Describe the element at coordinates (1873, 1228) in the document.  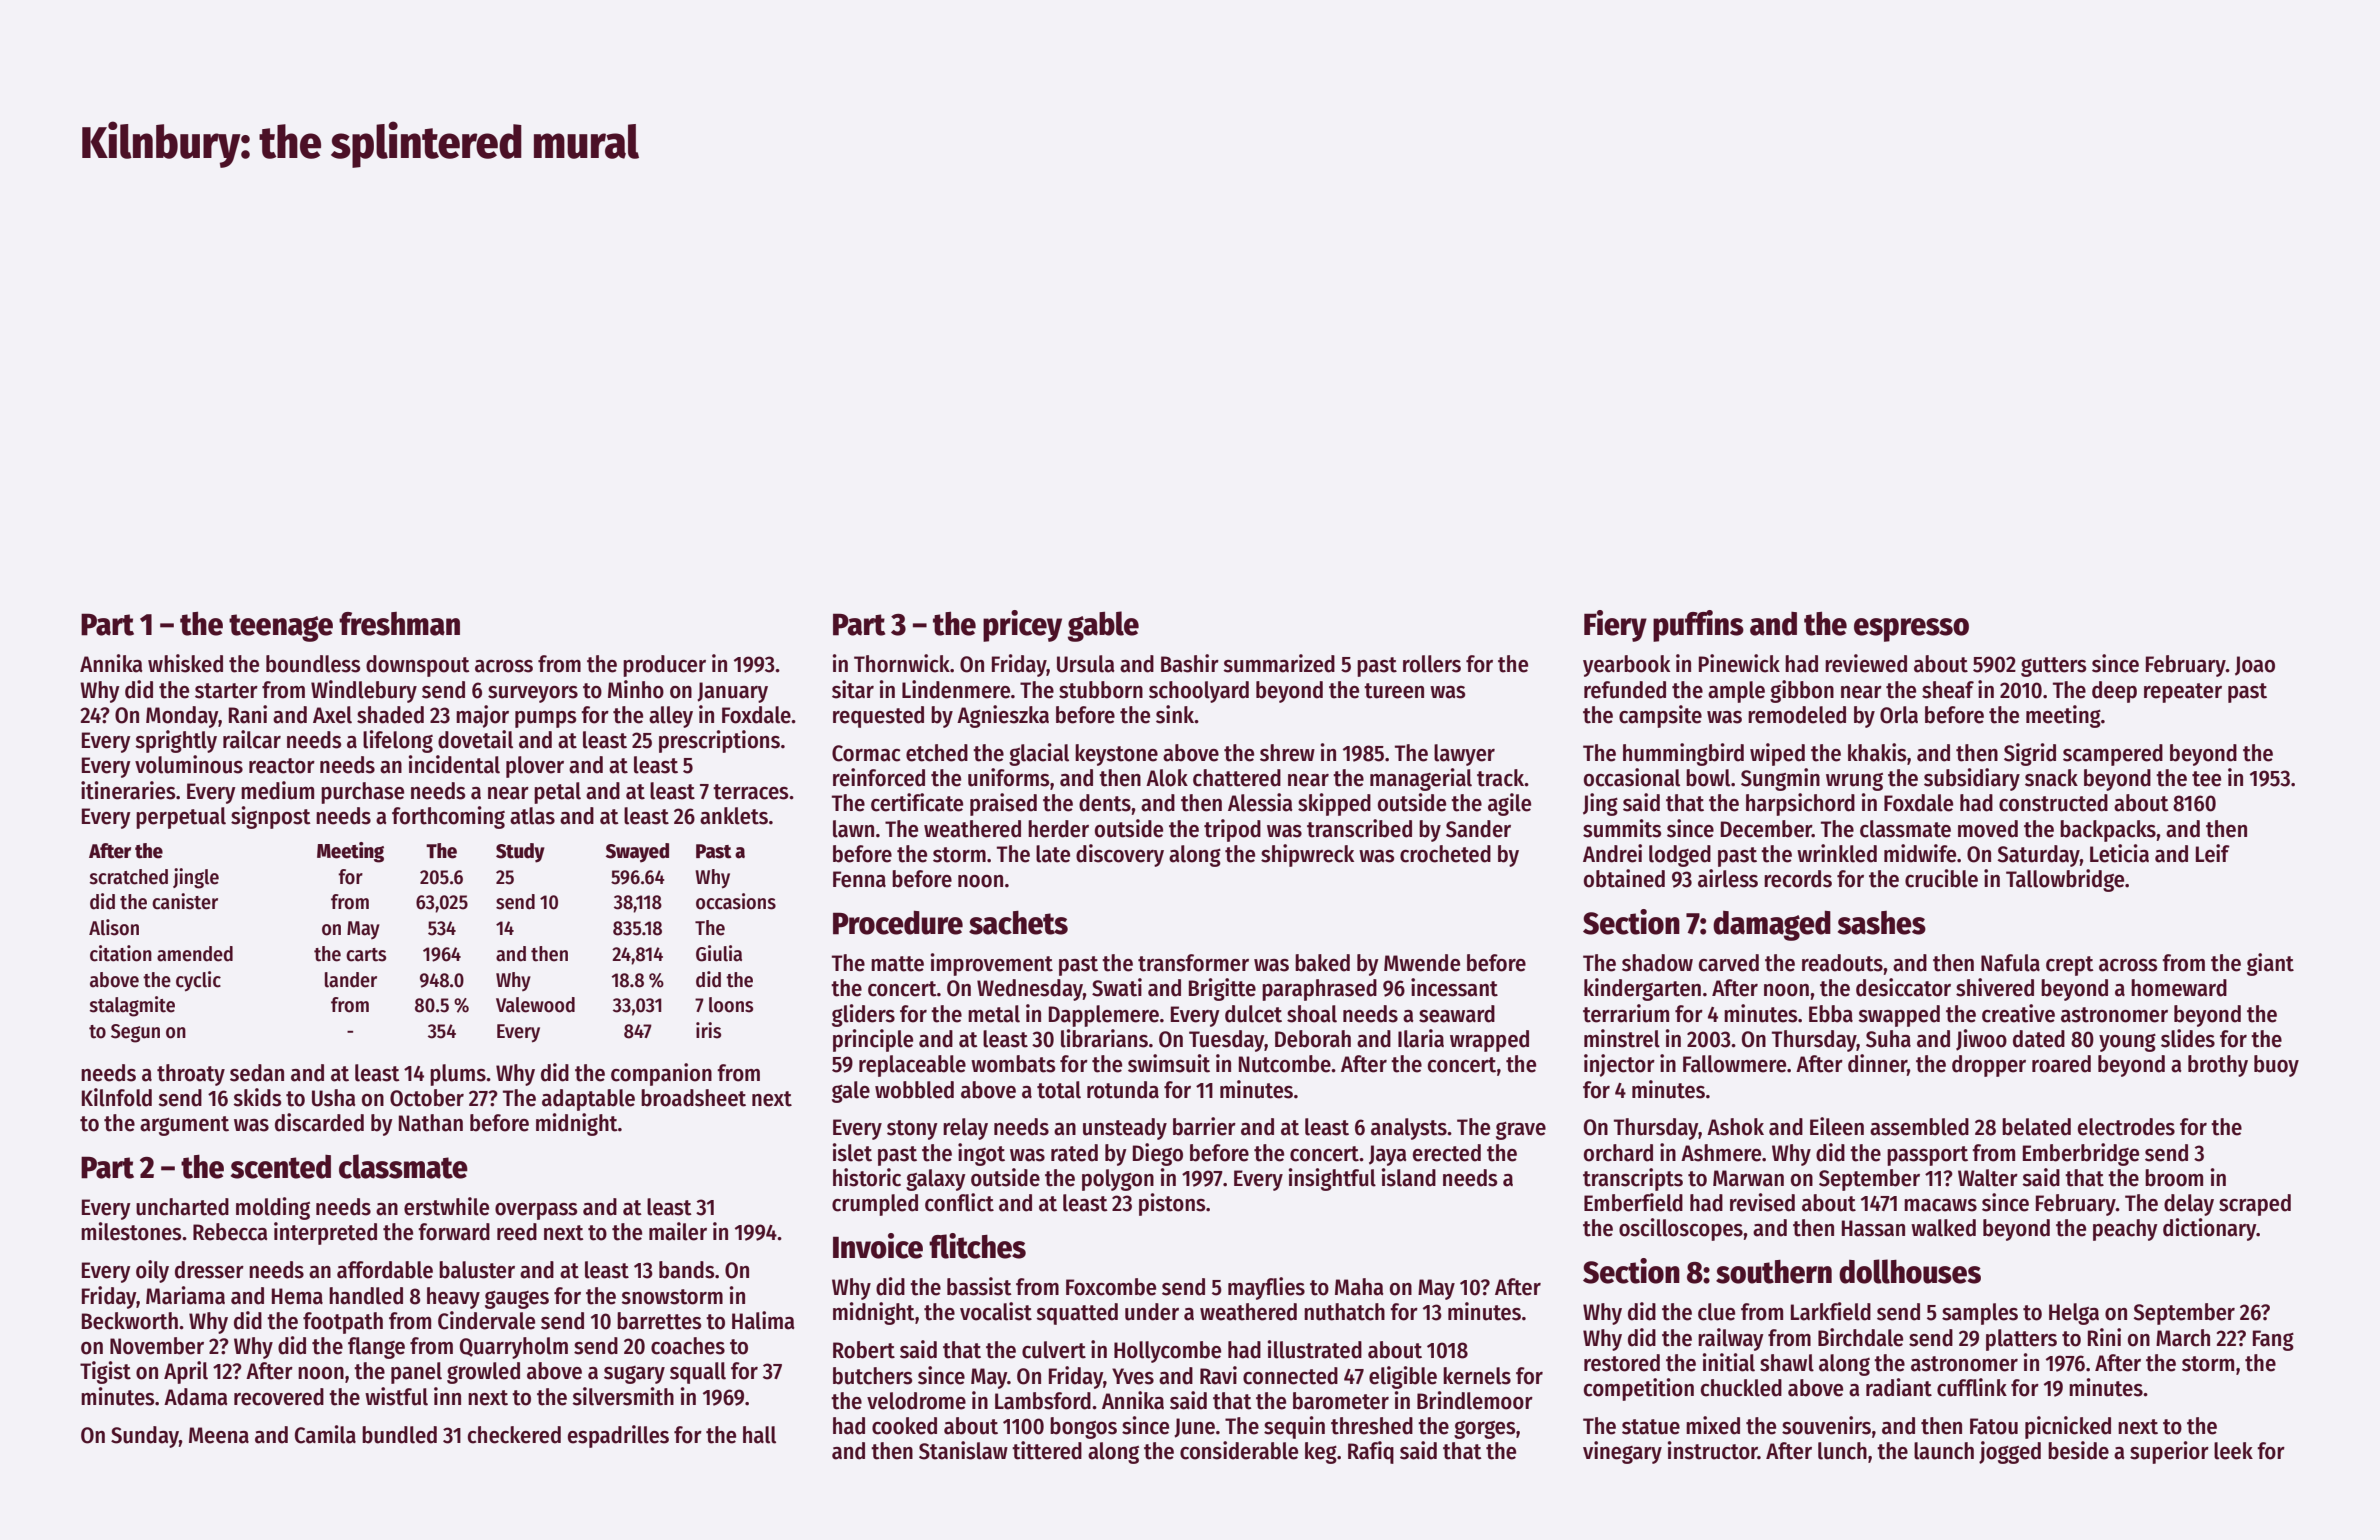
I see `Hassan` at that location.
